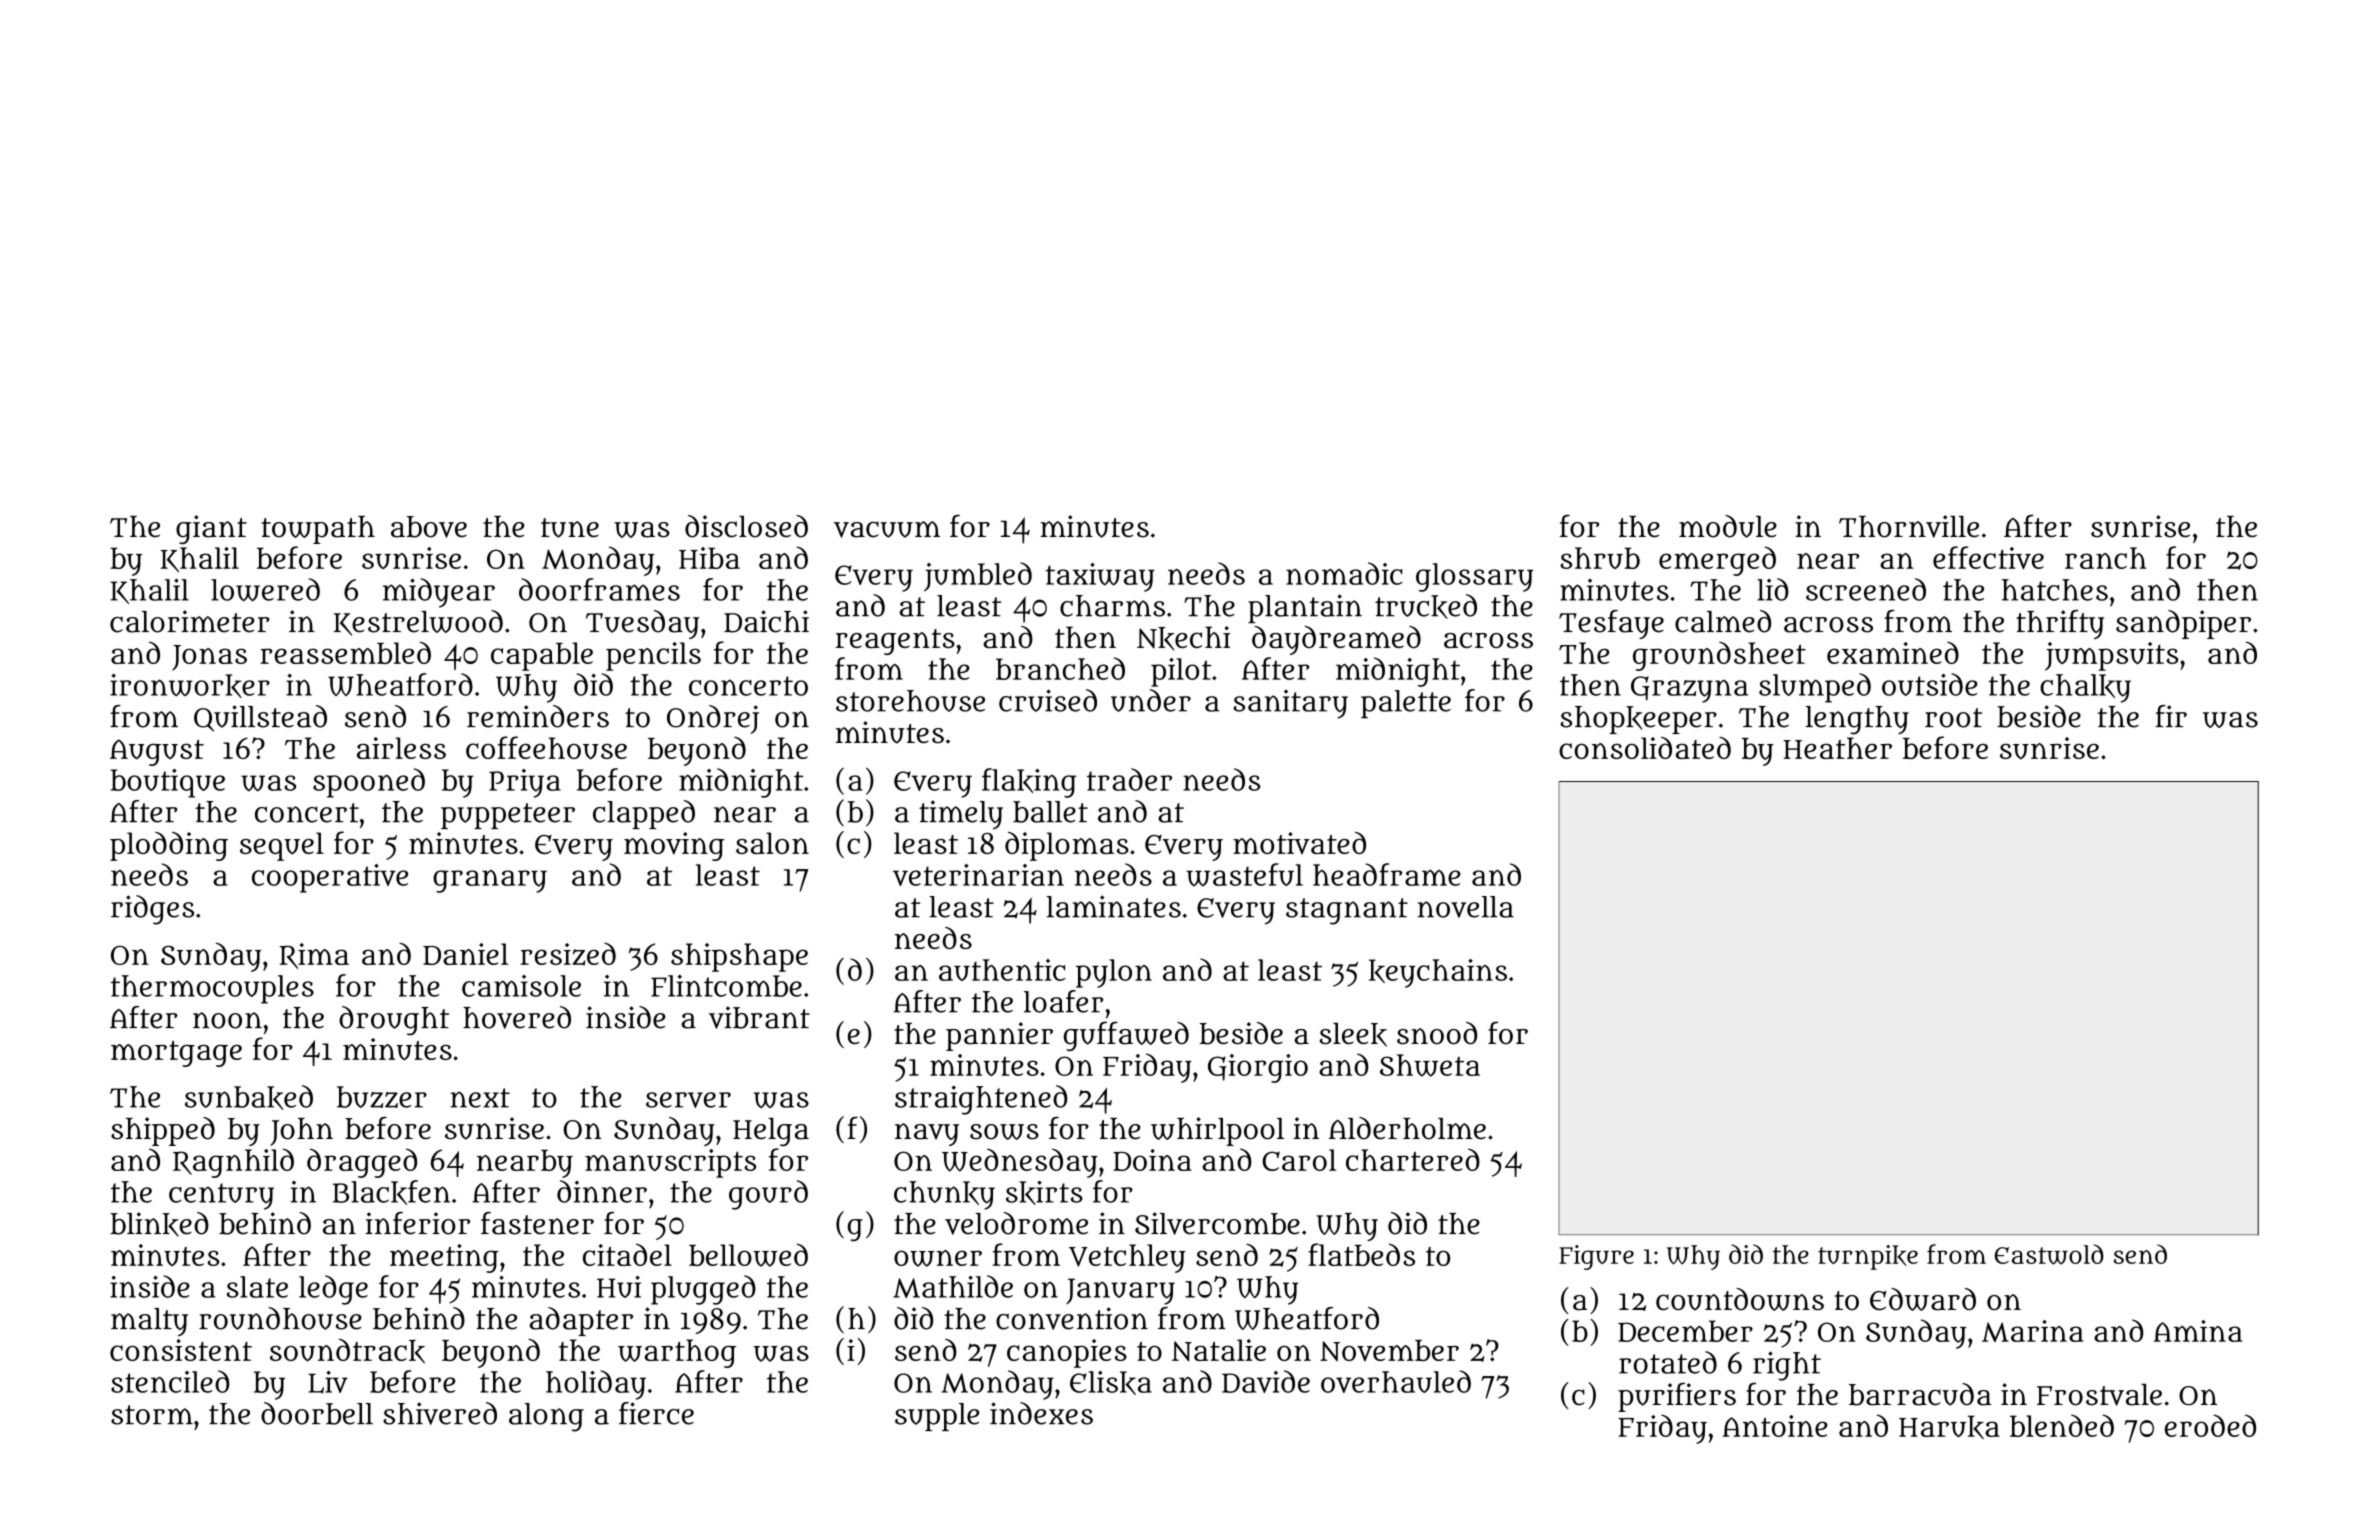 The height and width of the screenshot is (1532, 2368). Describe the element at coordinates (1041, 1413) in the screenshot. I see `indexes` at that location.
